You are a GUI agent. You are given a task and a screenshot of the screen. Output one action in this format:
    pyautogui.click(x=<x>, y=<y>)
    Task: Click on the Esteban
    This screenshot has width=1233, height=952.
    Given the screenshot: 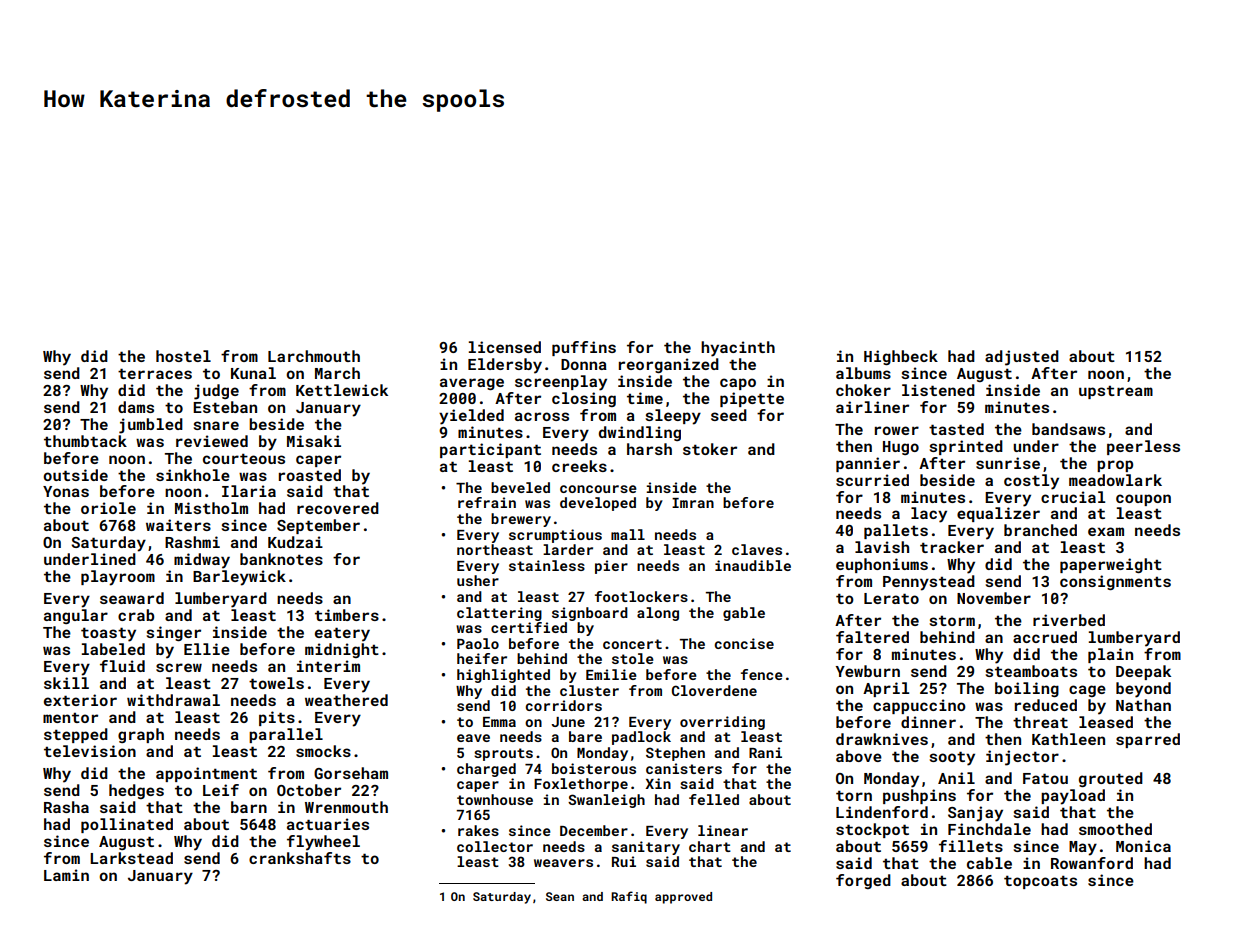 What is the action you would take?
    pyautogui.click(x=225, y=407)
